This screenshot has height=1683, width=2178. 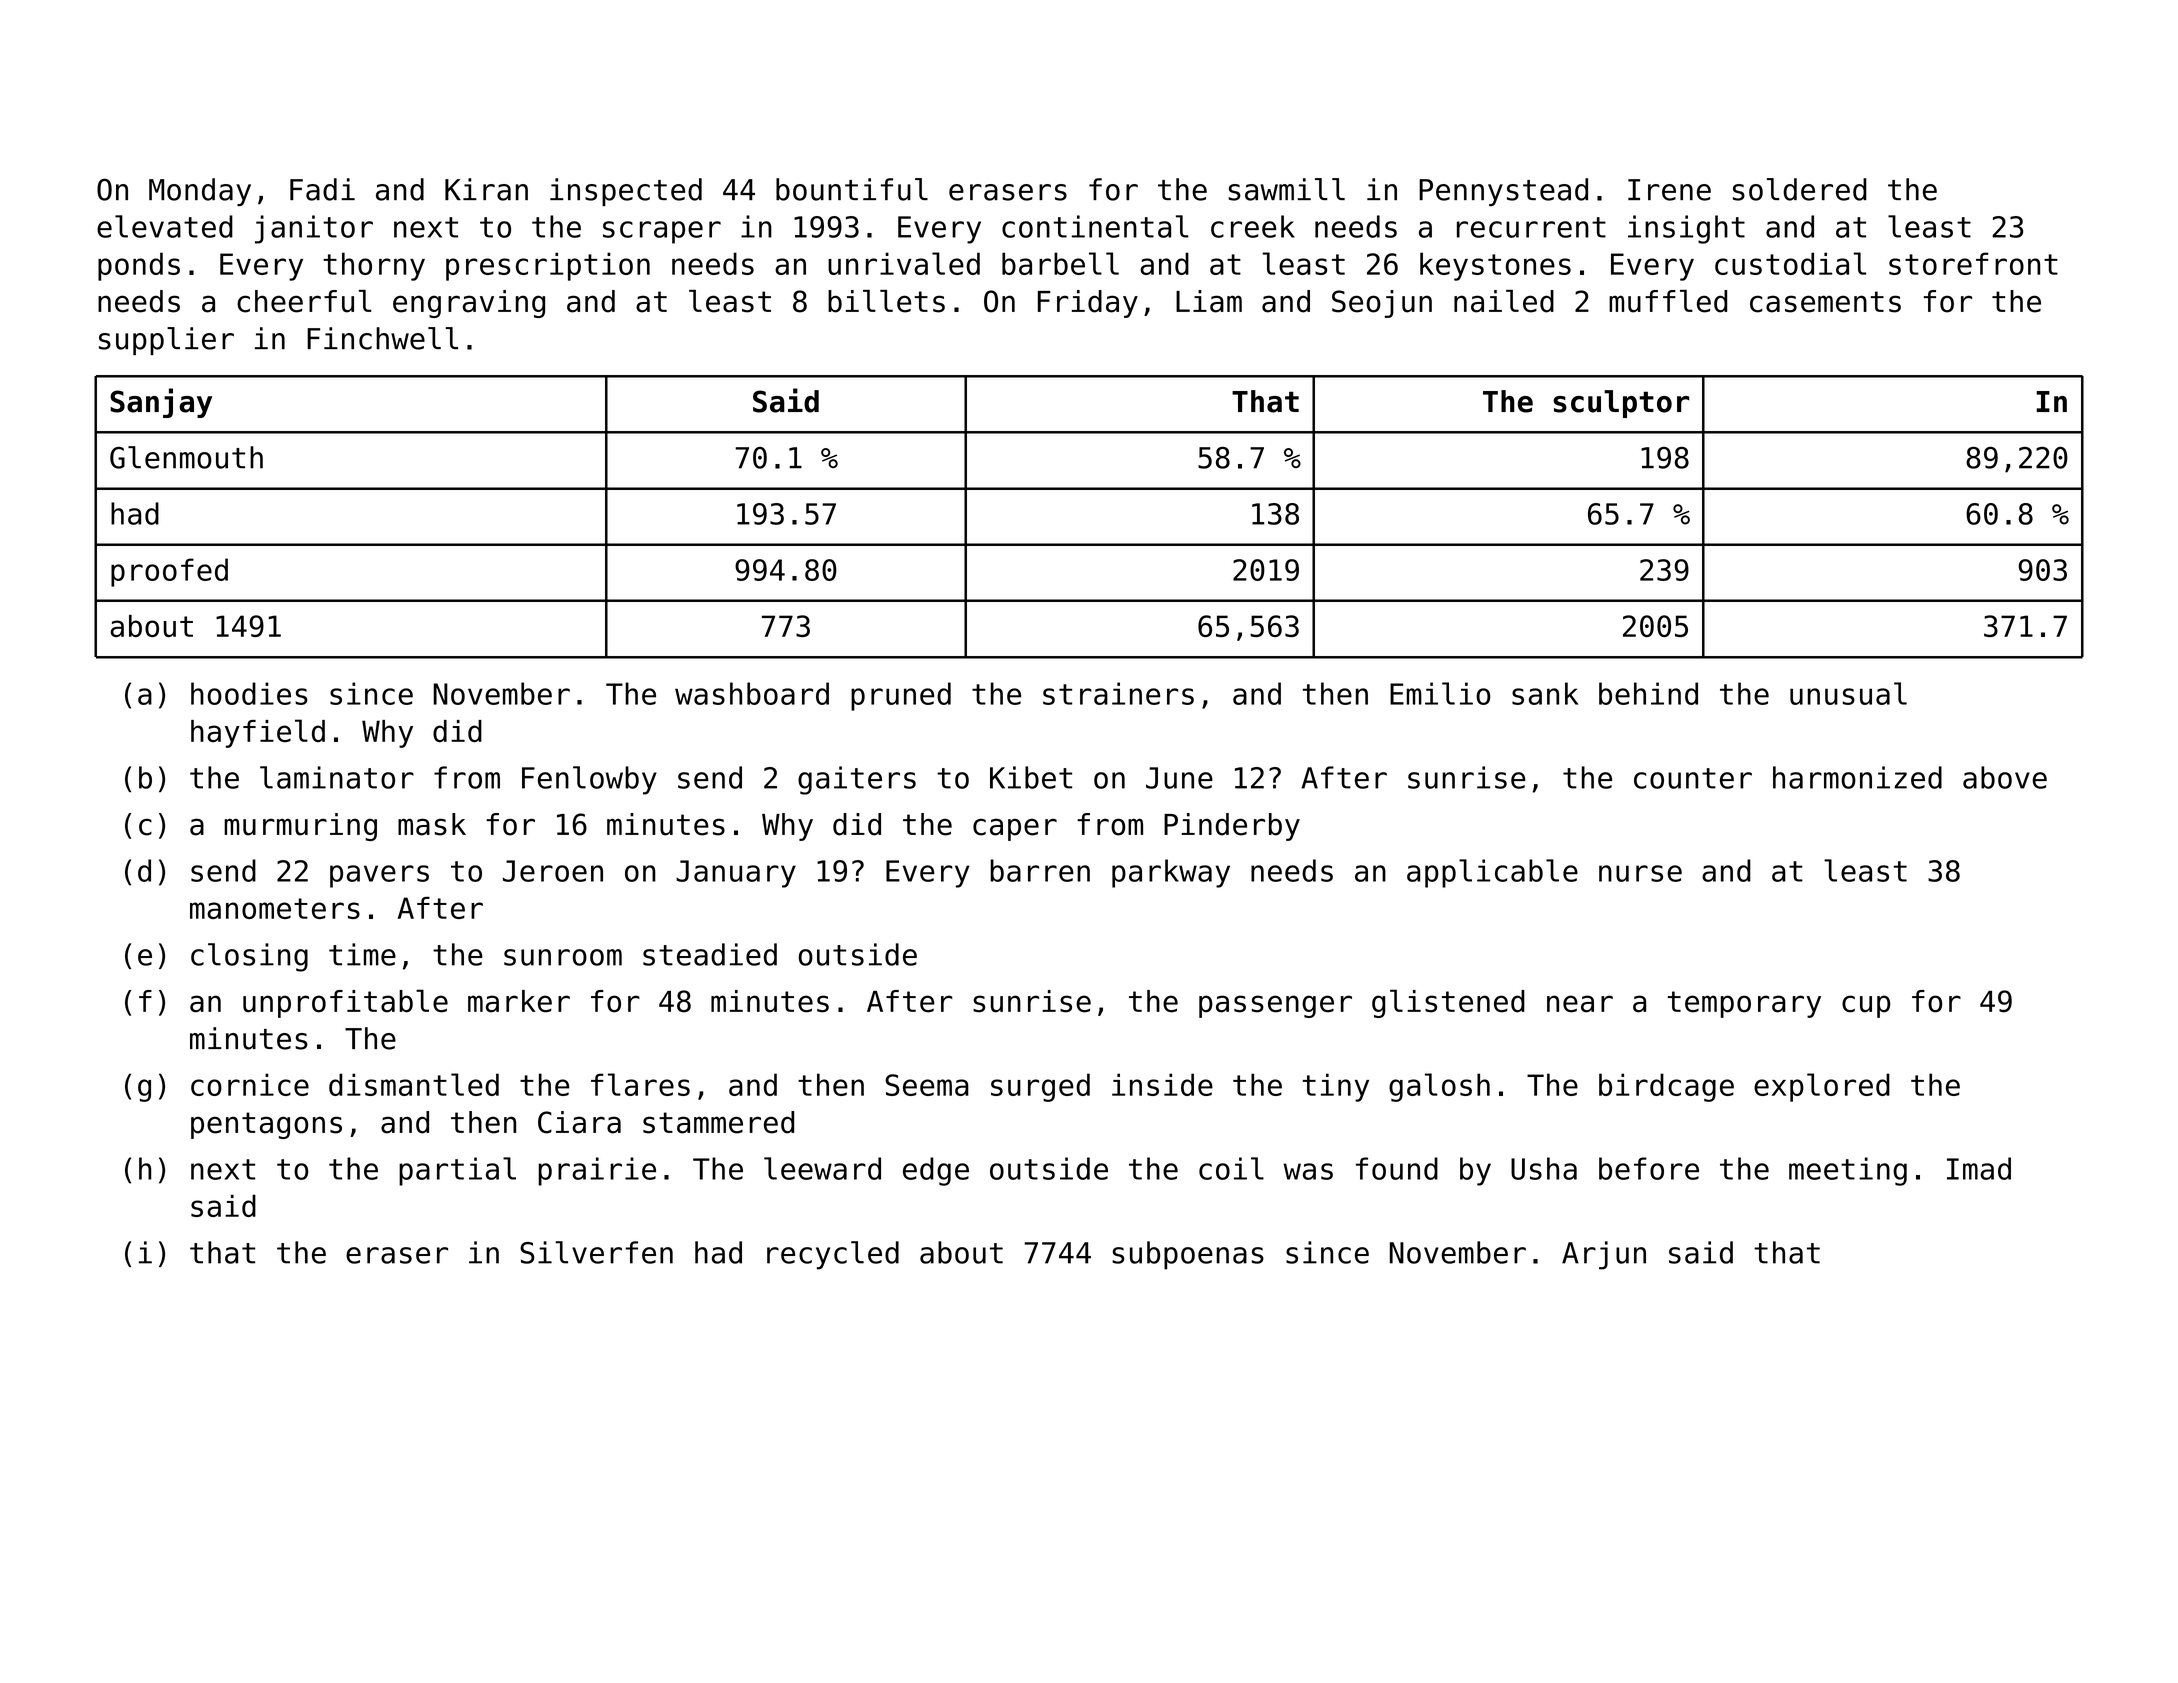 I want to click on temporary, so click(x=1744, y=1004).
